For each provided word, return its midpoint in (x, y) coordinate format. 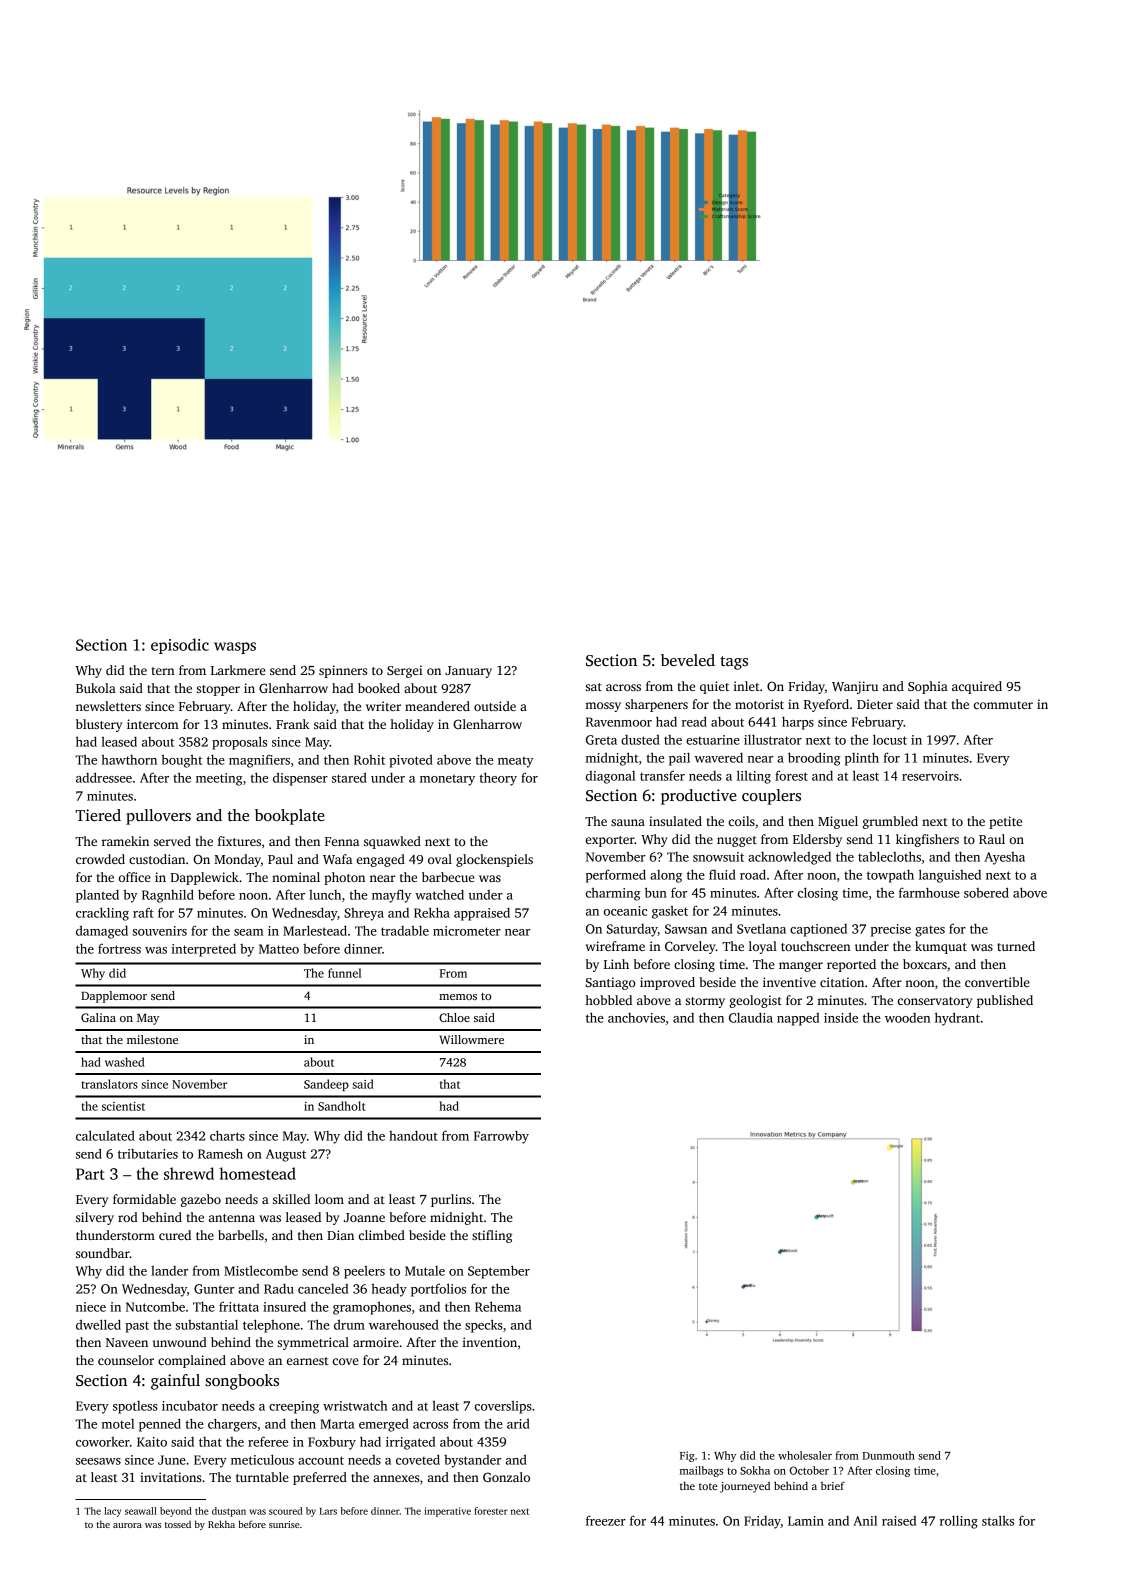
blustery (99, 725)
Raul (992, 839)
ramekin (125, 841)
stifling (492, 1236)
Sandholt (341, 1106)
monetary (447, 780)
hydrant (957, 1019)
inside (841, 1017)
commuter (1003, 705)
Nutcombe (155, 1306)
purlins (451, 1200)
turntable (262, 1477)
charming (613, 894)
